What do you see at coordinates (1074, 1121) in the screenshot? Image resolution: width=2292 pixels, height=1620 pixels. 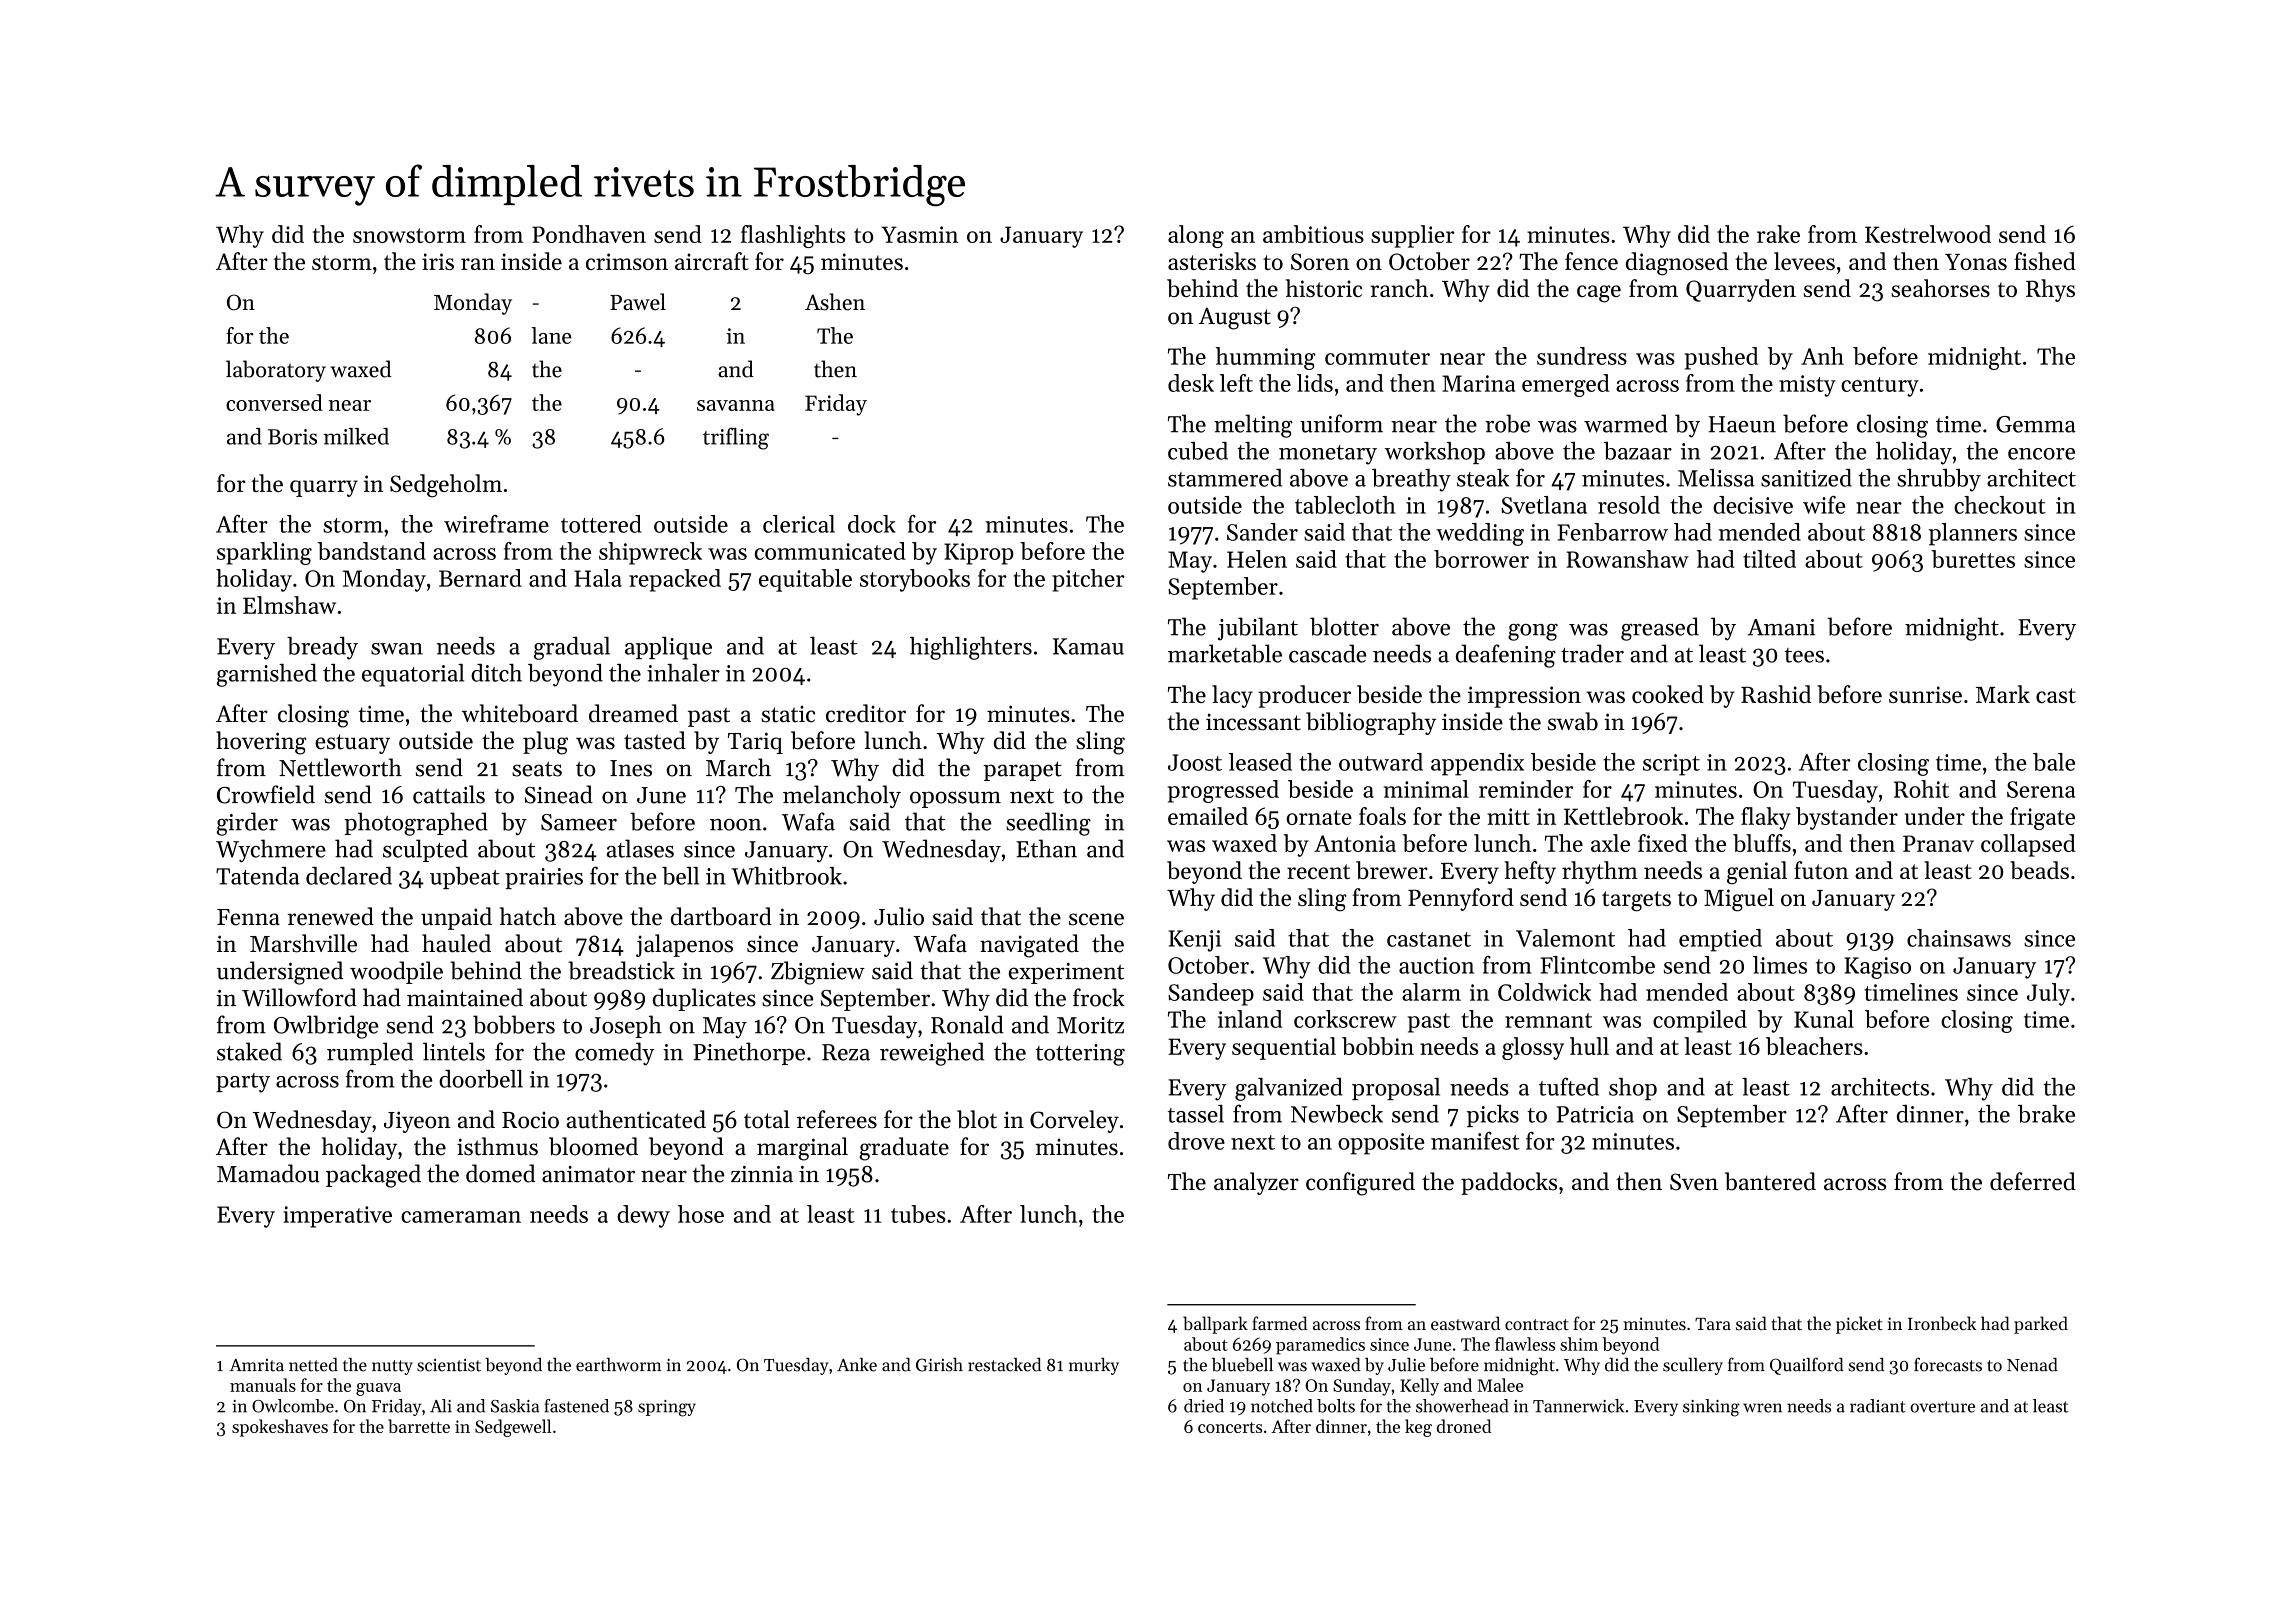 I see `Corveley` at bounding box center [1074, 1121].
